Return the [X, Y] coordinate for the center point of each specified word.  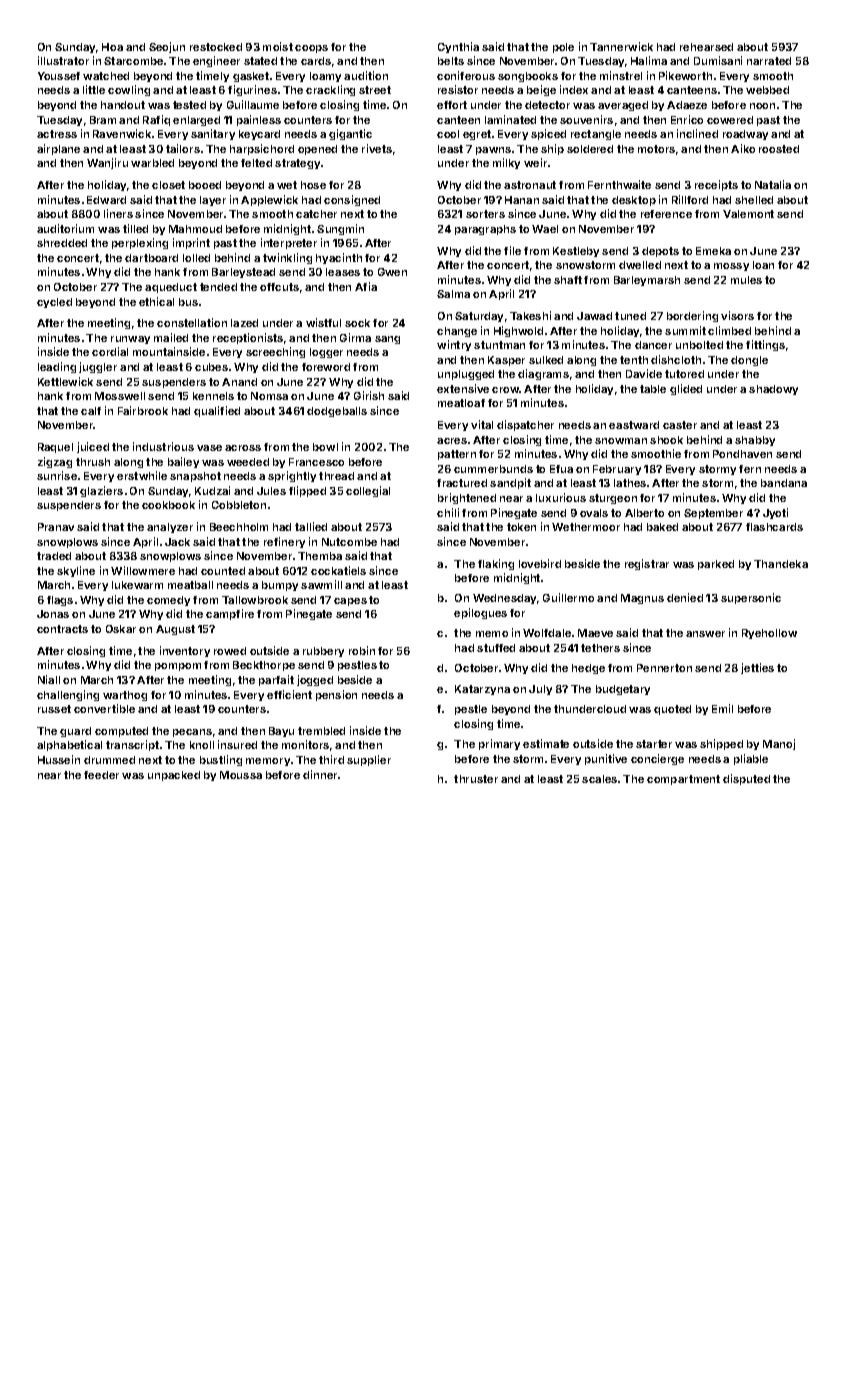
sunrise [57, 475]
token [521, 527]
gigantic [350, 134]
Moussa [241, 775]
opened [317, 150]
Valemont [748, 214]
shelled [754, 200]
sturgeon [613, 499]
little [94, 89]
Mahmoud [195, 229]
